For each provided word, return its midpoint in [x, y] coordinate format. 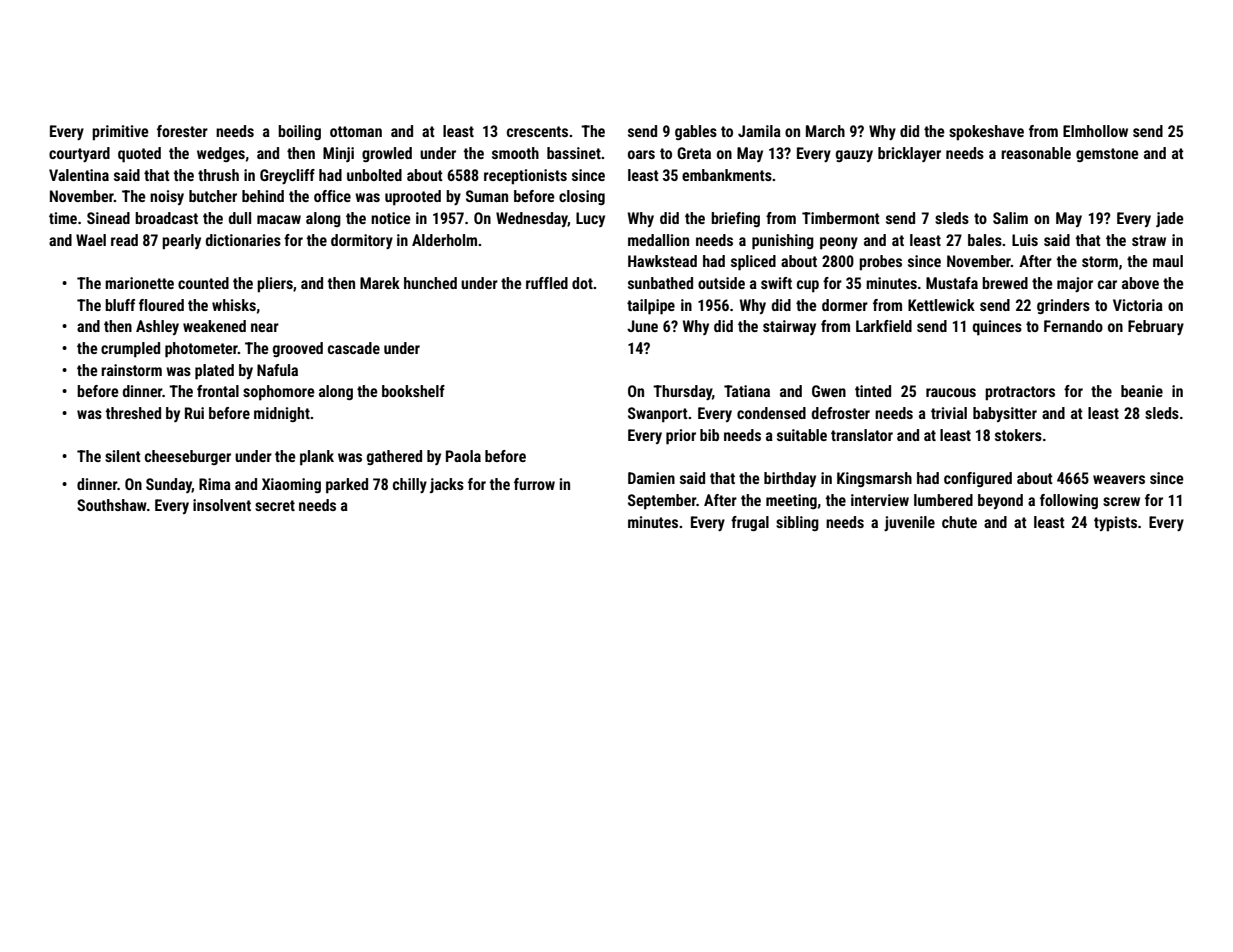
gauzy [854, 156]
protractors [1020, 393]
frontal [218, 391]
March [825, 131]
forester [182, 131]
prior [681, 437]
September [662, 502]
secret [275, 505]
